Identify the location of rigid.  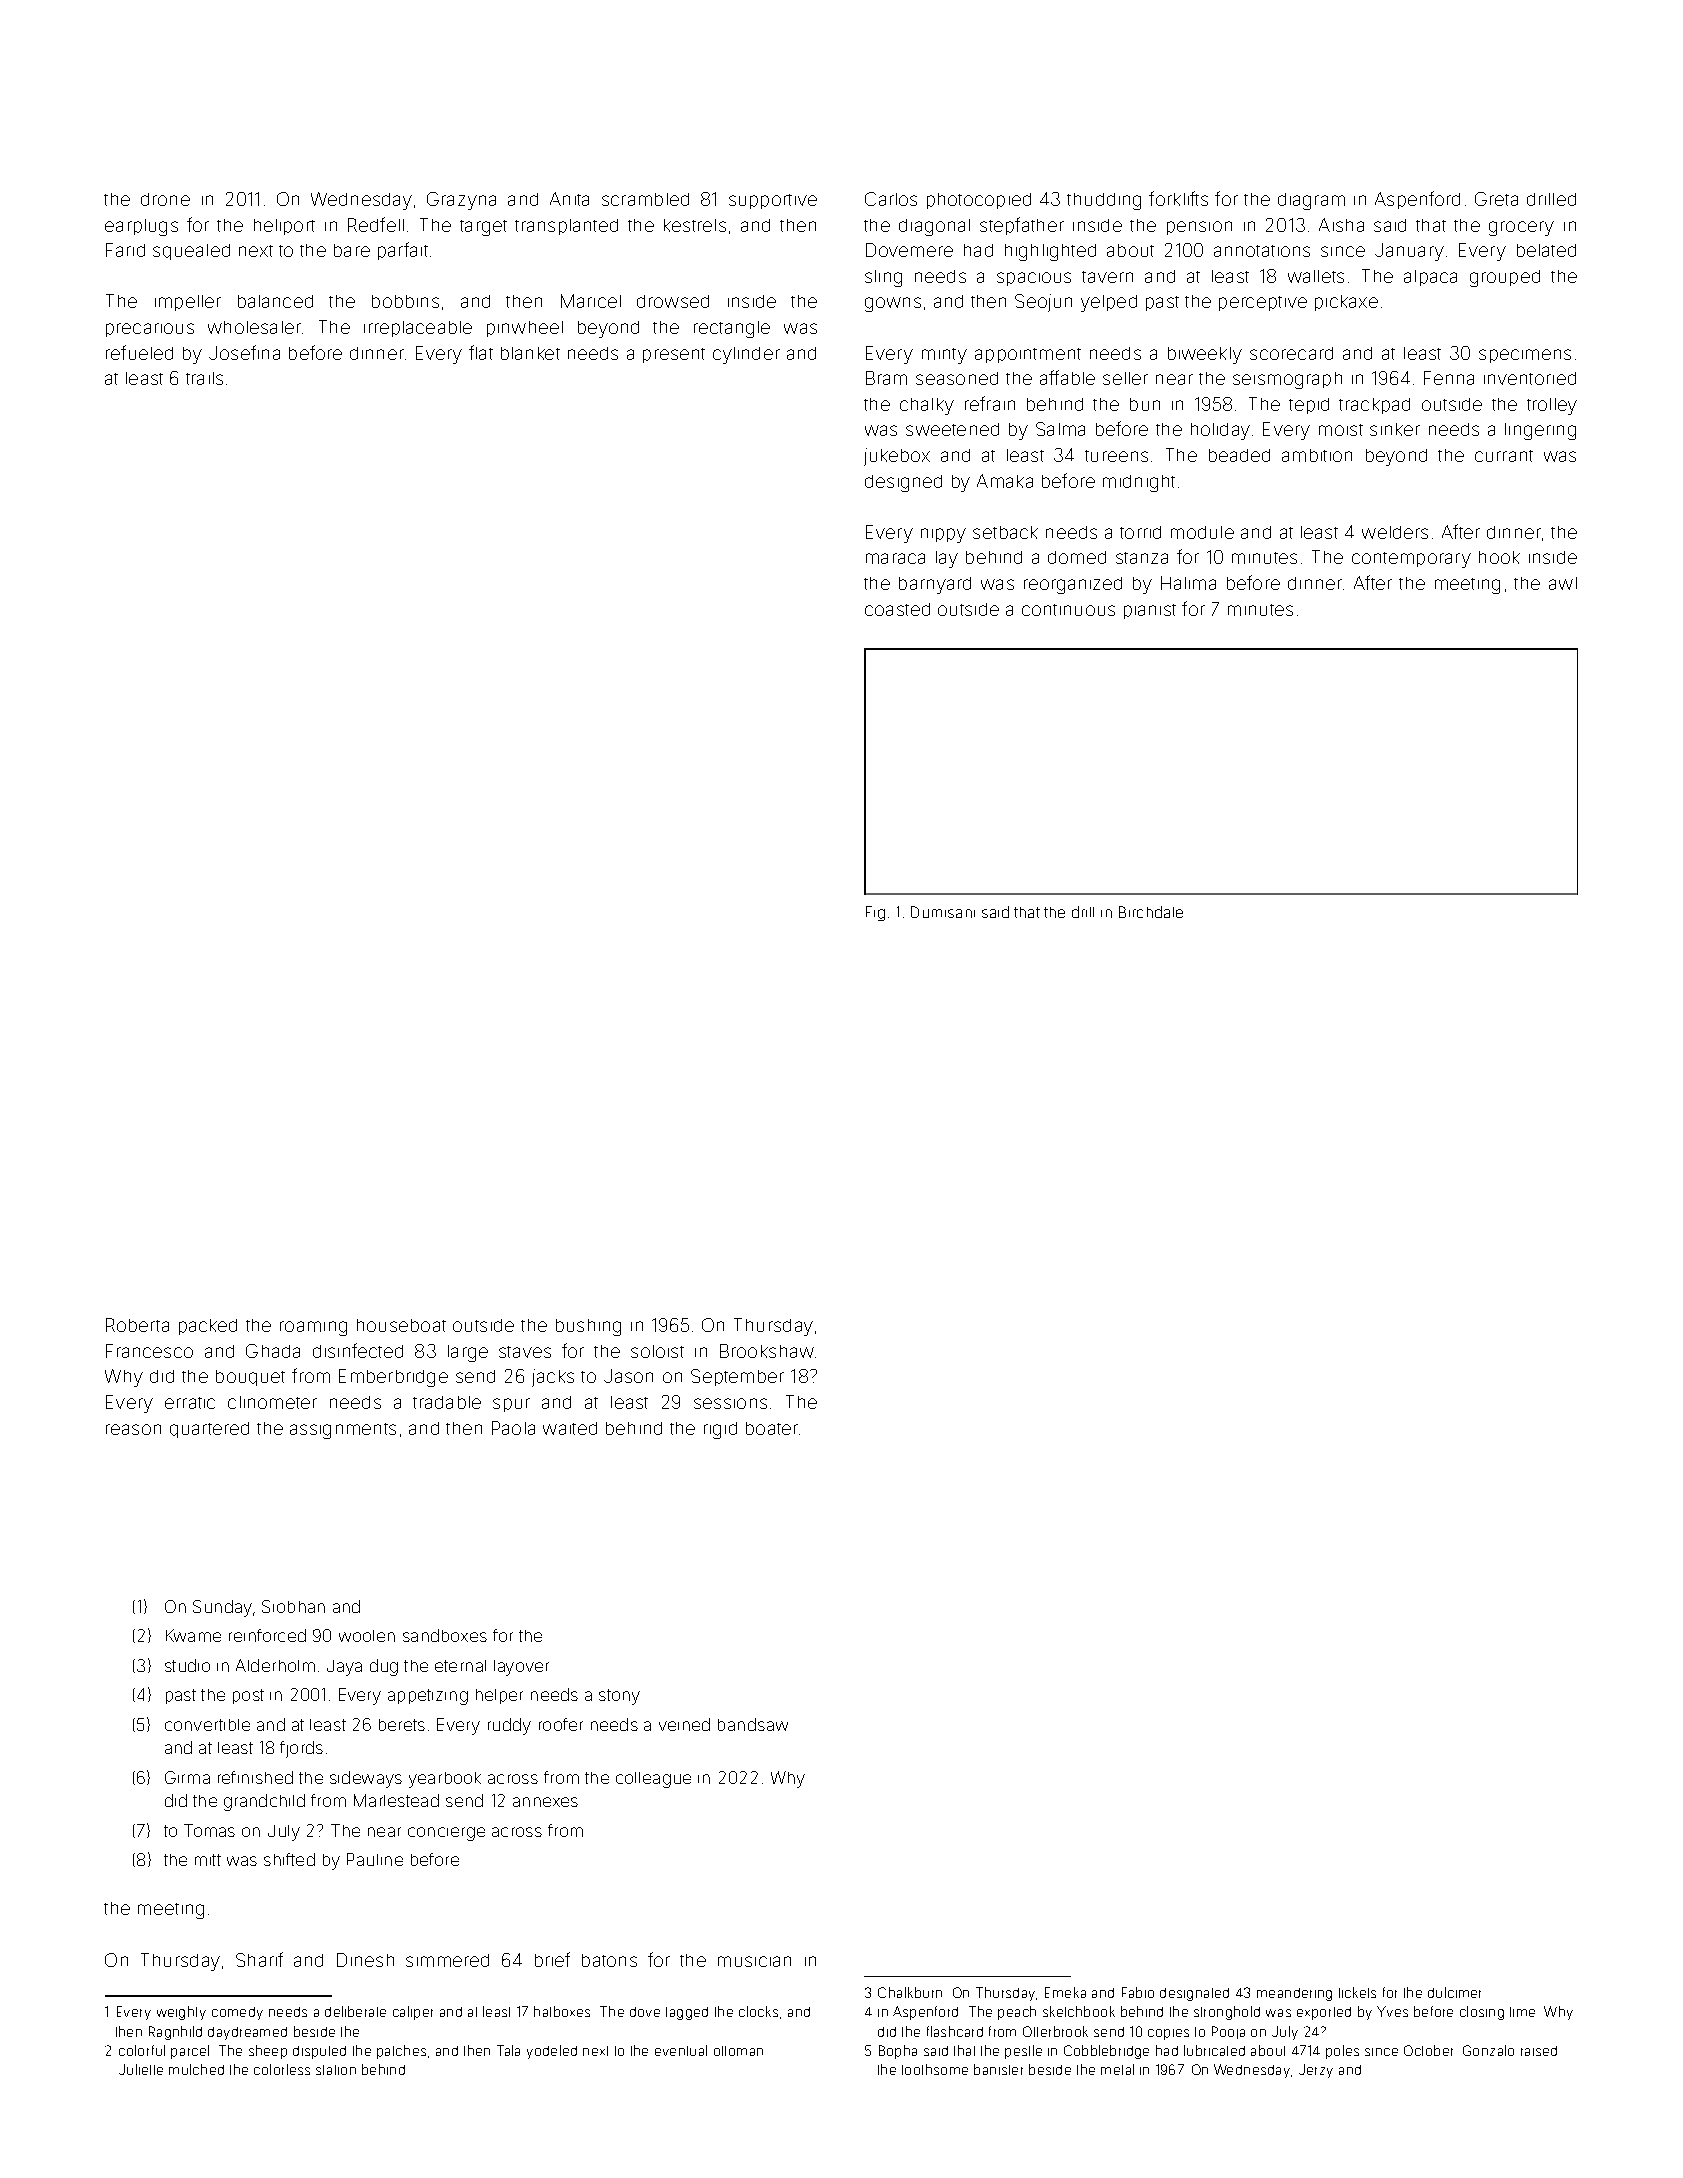
(720, 1430).
